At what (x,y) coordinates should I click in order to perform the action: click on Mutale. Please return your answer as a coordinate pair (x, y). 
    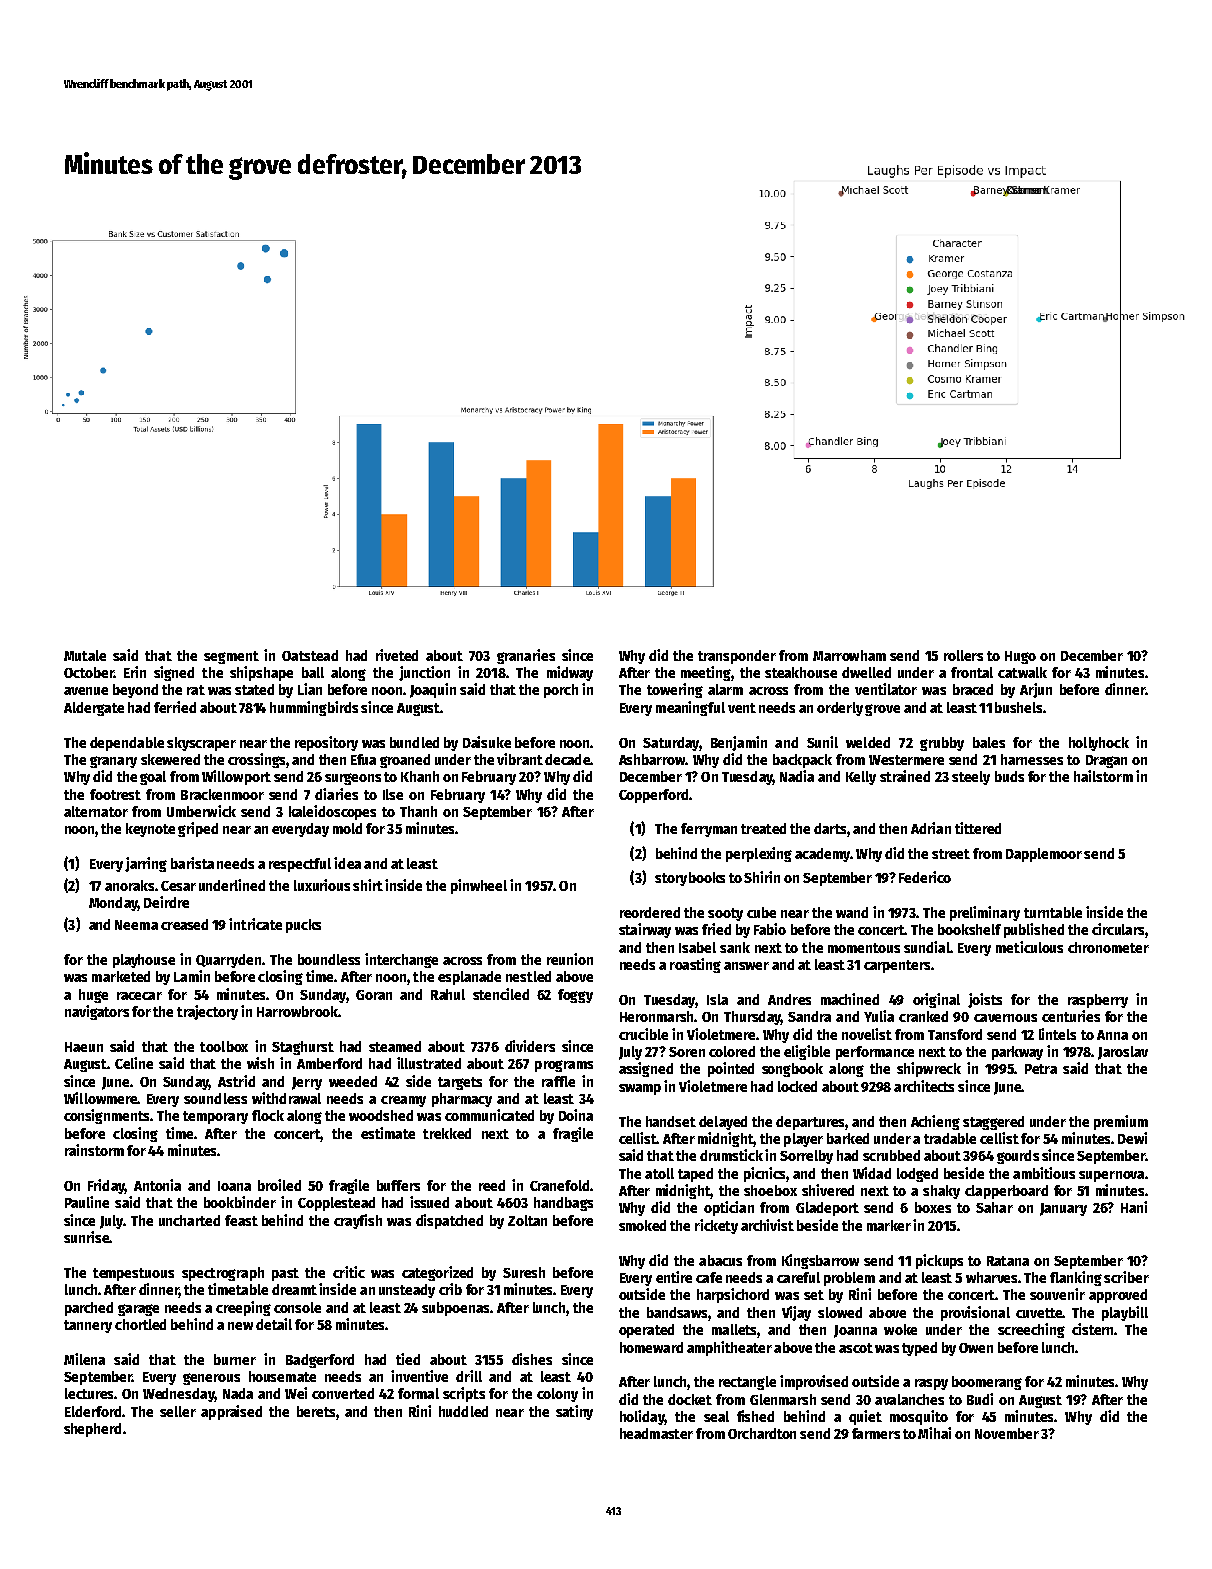
    Looking at the image, I should click on (85, 655).
